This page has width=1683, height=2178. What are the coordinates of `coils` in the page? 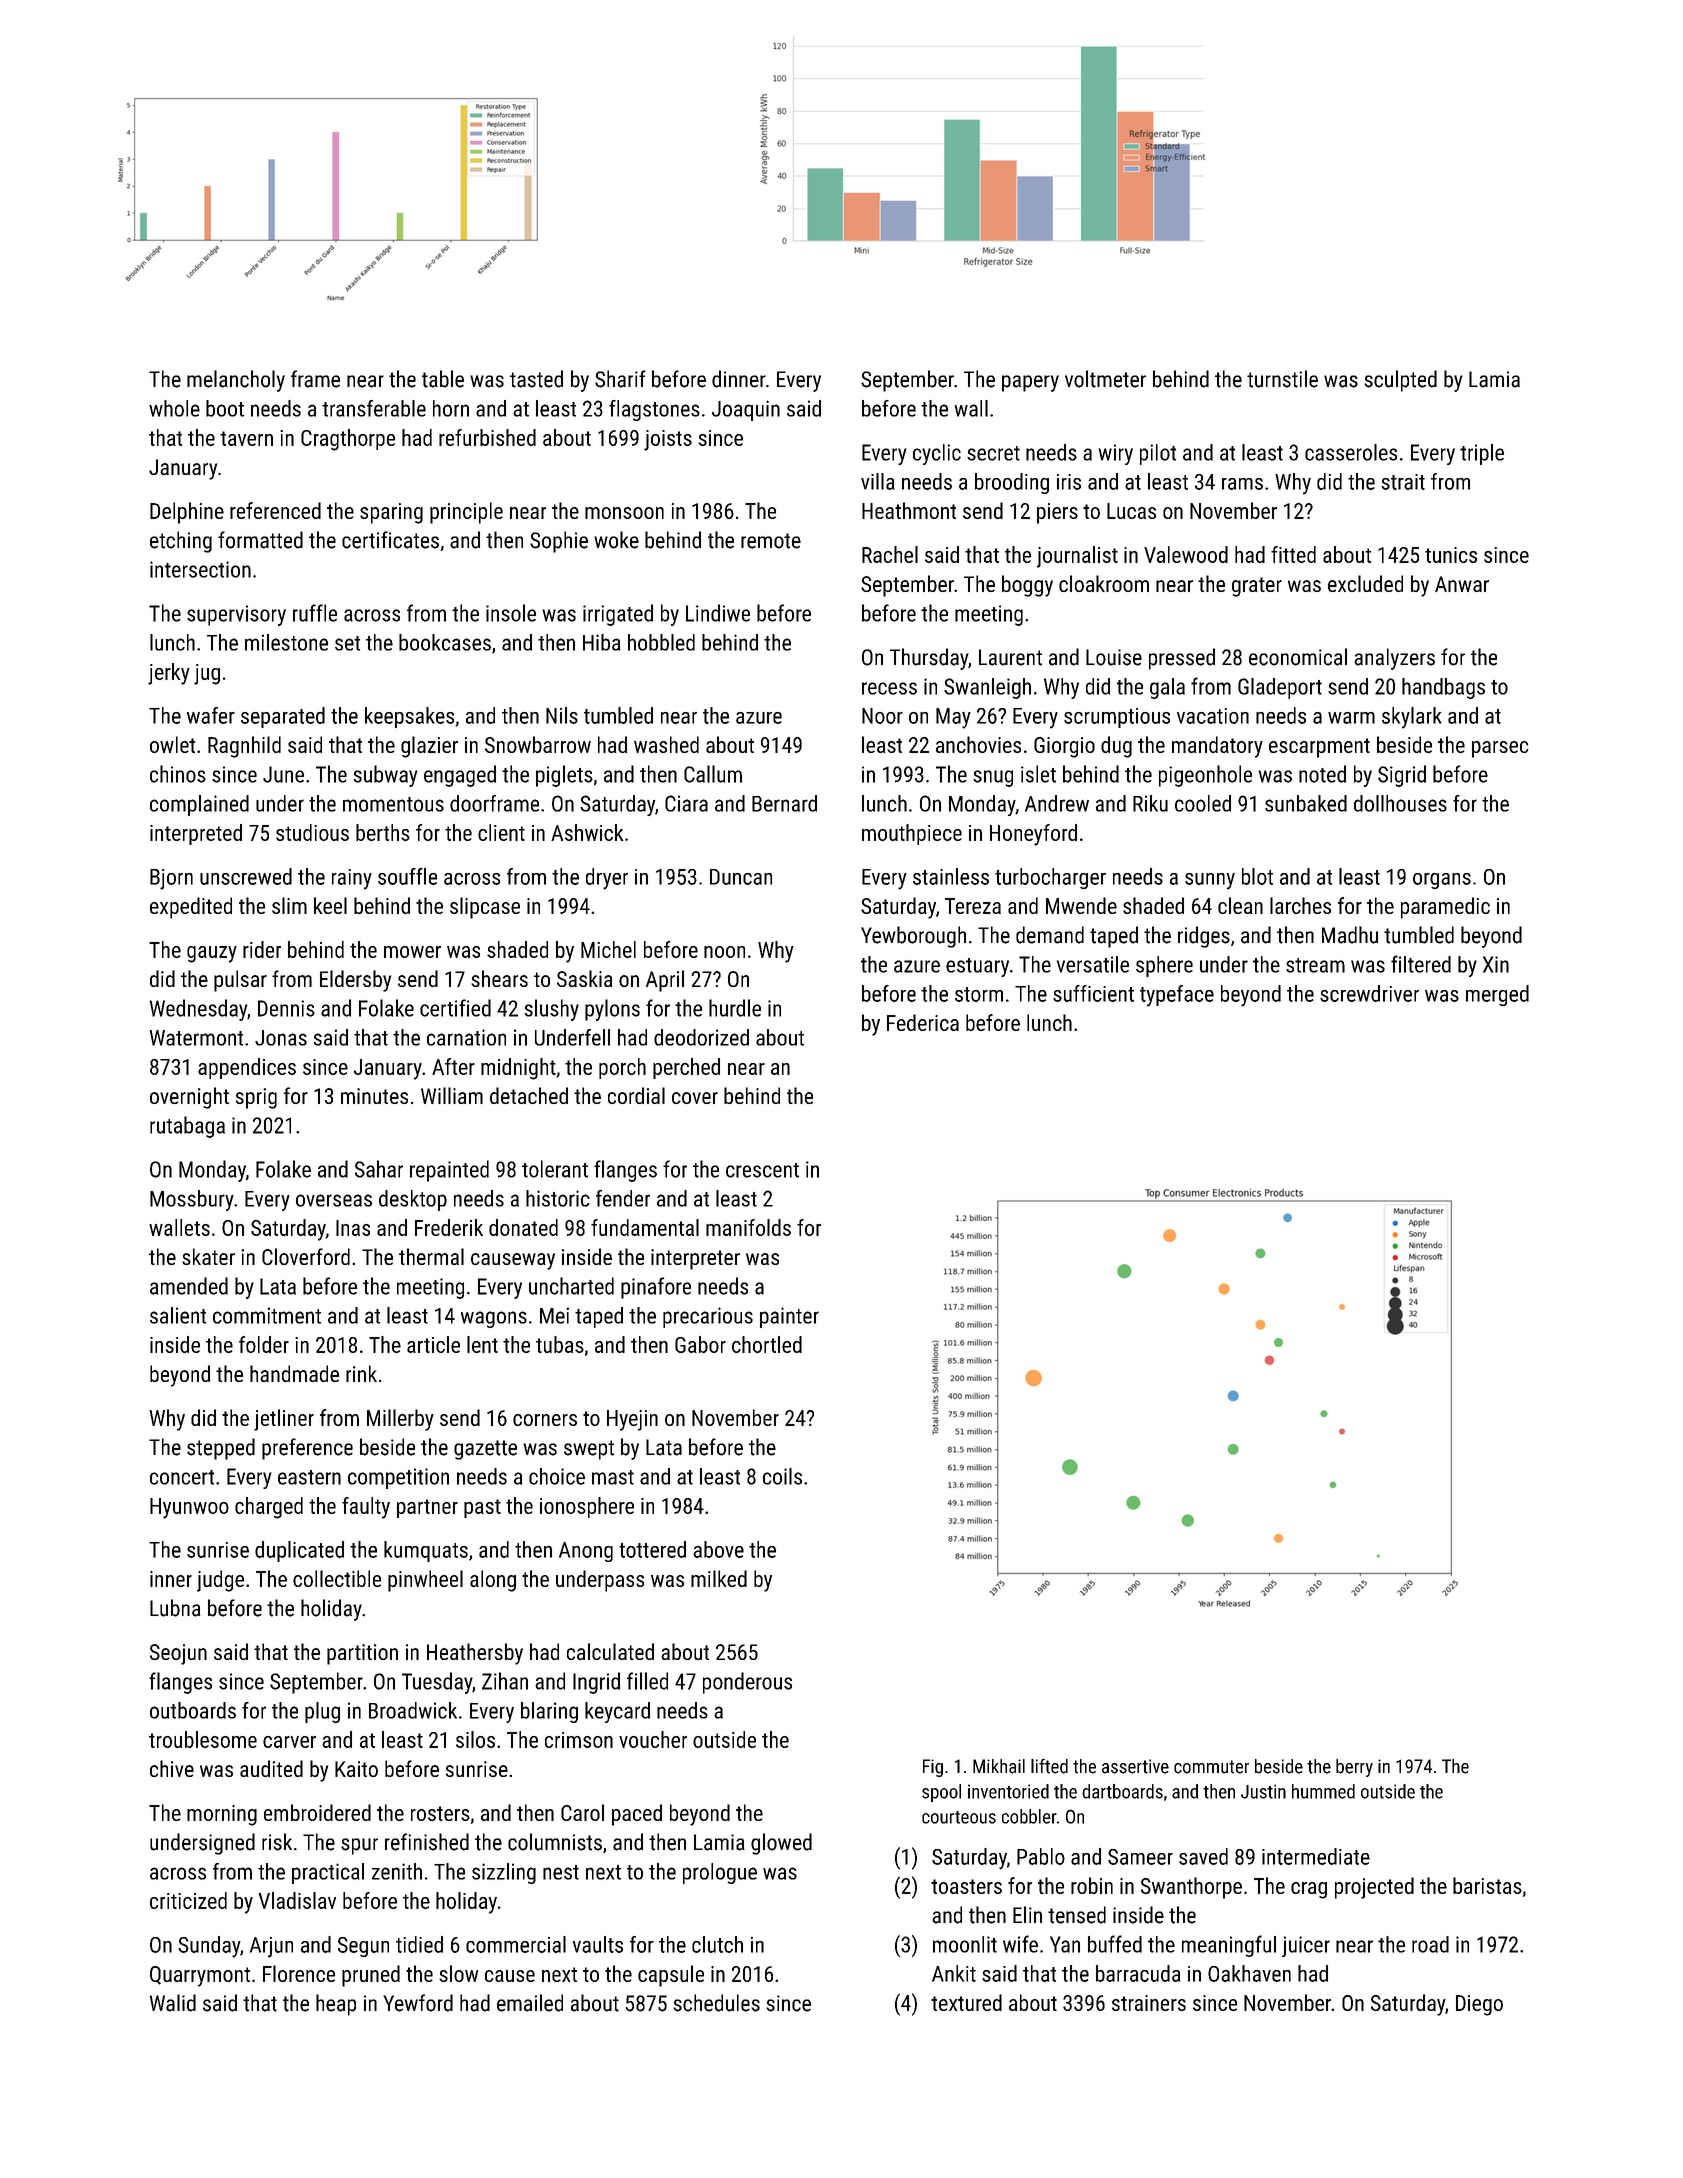 It's located at (782, 1476).
